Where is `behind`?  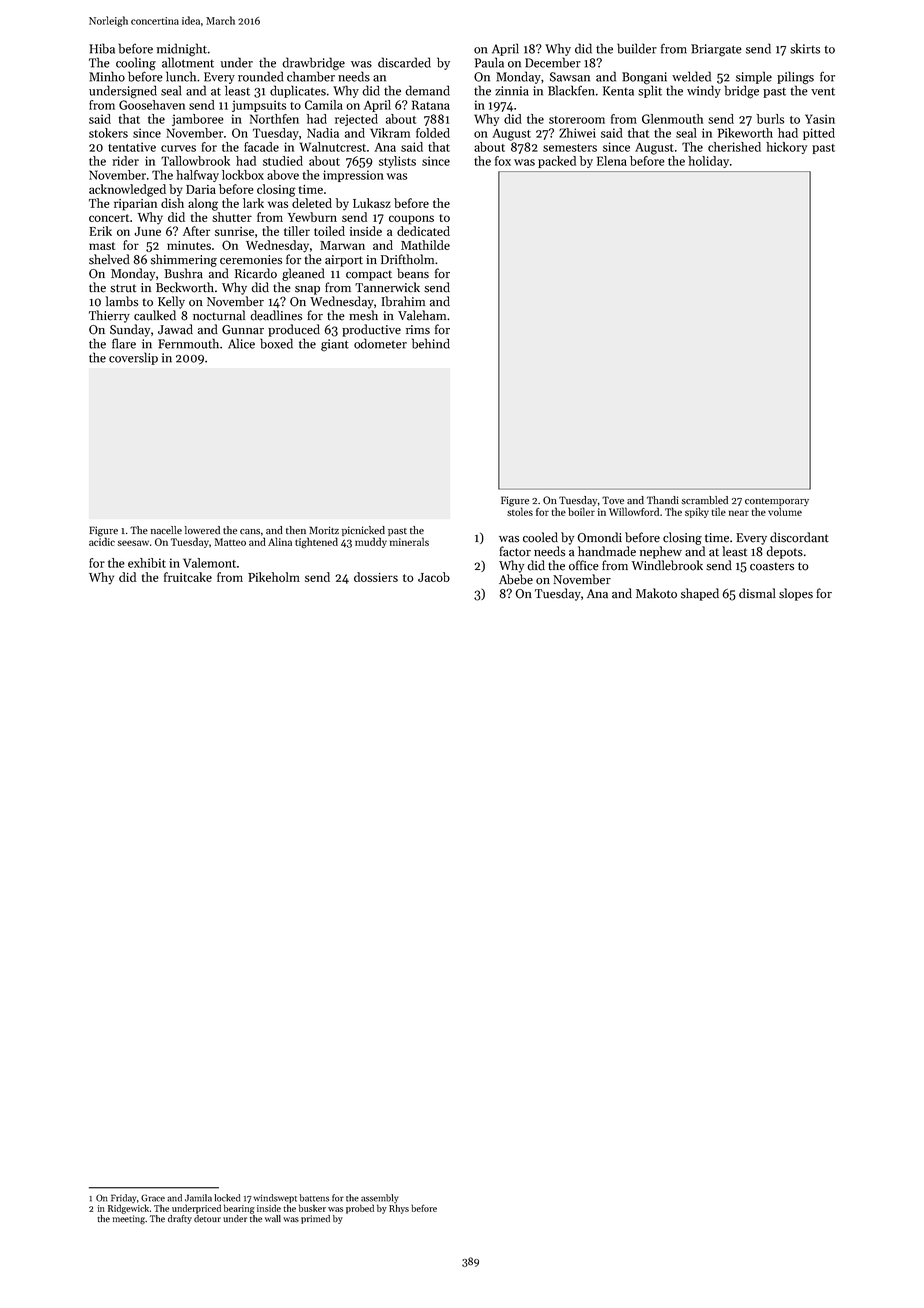 behind is located at coordinates (431, 343).
